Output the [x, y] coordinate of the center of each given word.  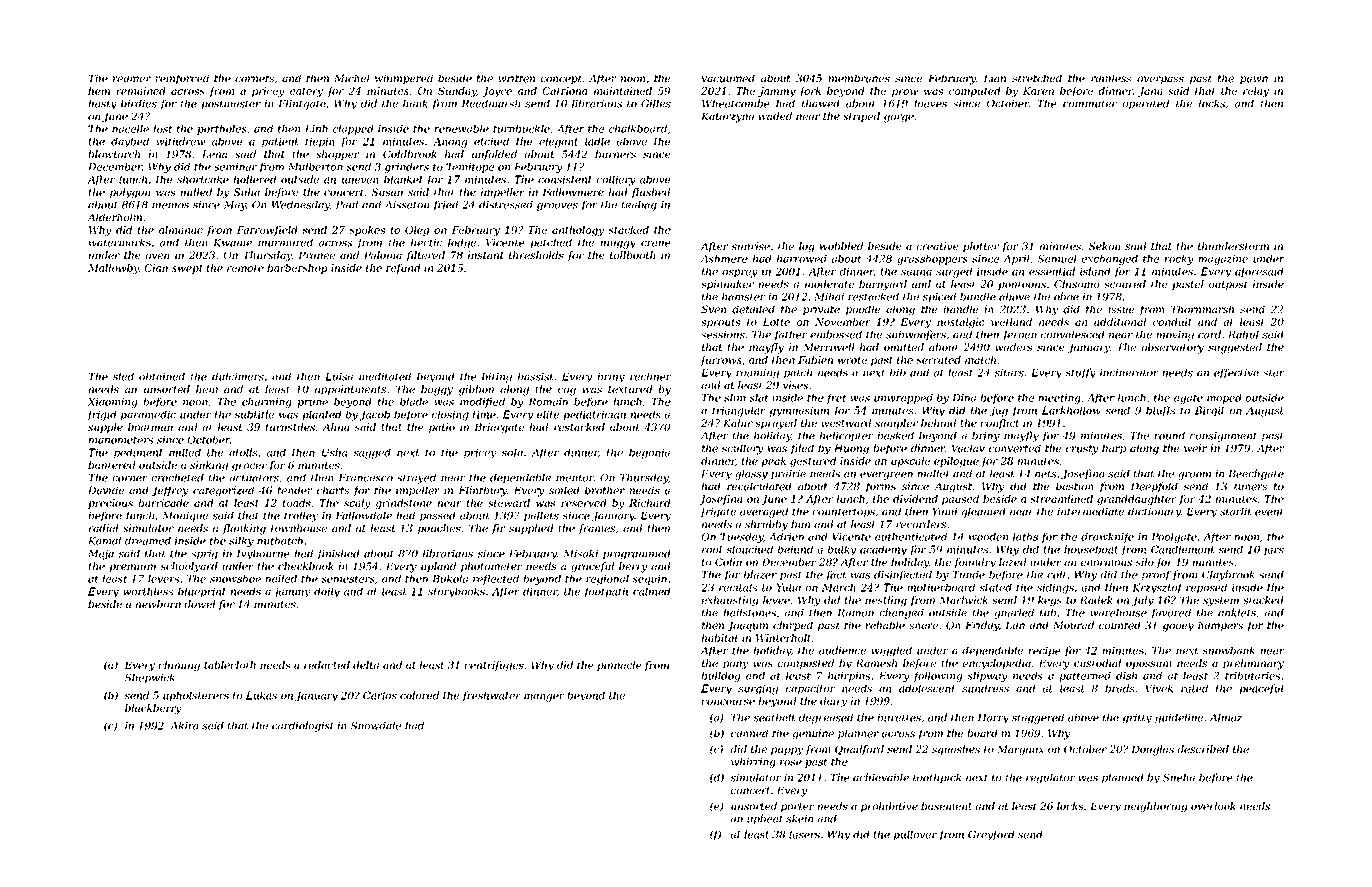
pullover [915, 835]
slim [735, 398]
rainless [1111, 78]
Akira [184, 725]
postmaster [231, 105]
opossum [1149, 665]
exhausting [730, 601]
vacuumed [728, 78]
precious [110, 504]
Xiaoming [113, 403]
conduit [1172, 322]
